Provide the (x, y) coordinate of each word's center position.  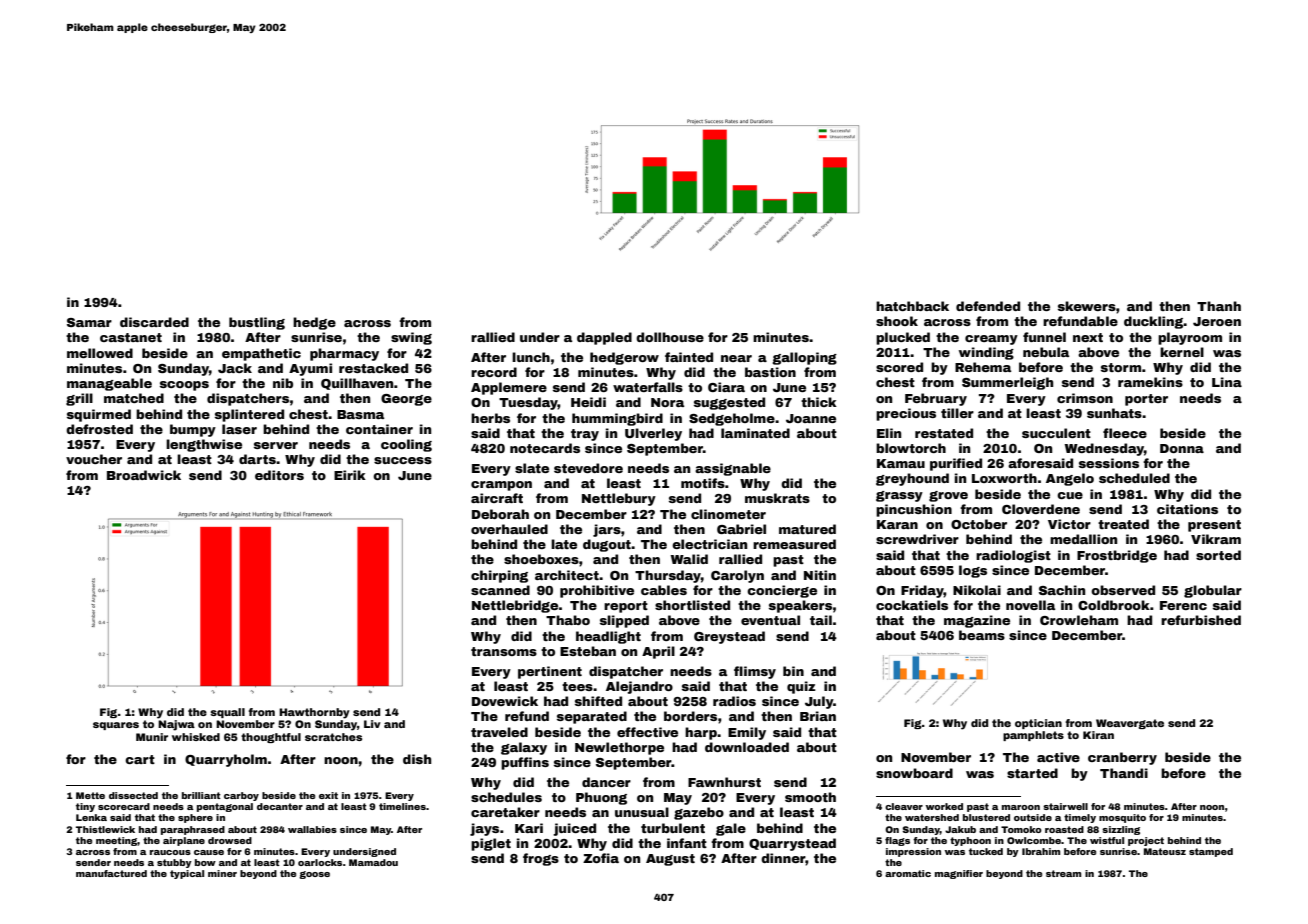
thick (819, 402)
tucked (986, 851)
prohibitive (597, 591)
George (406, 400)
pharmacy (344, 354)
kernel (1182, 352)
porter (1146, 400)
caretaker (505, 812)
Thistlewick (105, 829)
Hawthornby (314, 713)
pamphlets (1033, 736)
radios (734, 701)
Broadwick (144, 475)
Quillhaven (357, 384)
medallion (1083, 539)
